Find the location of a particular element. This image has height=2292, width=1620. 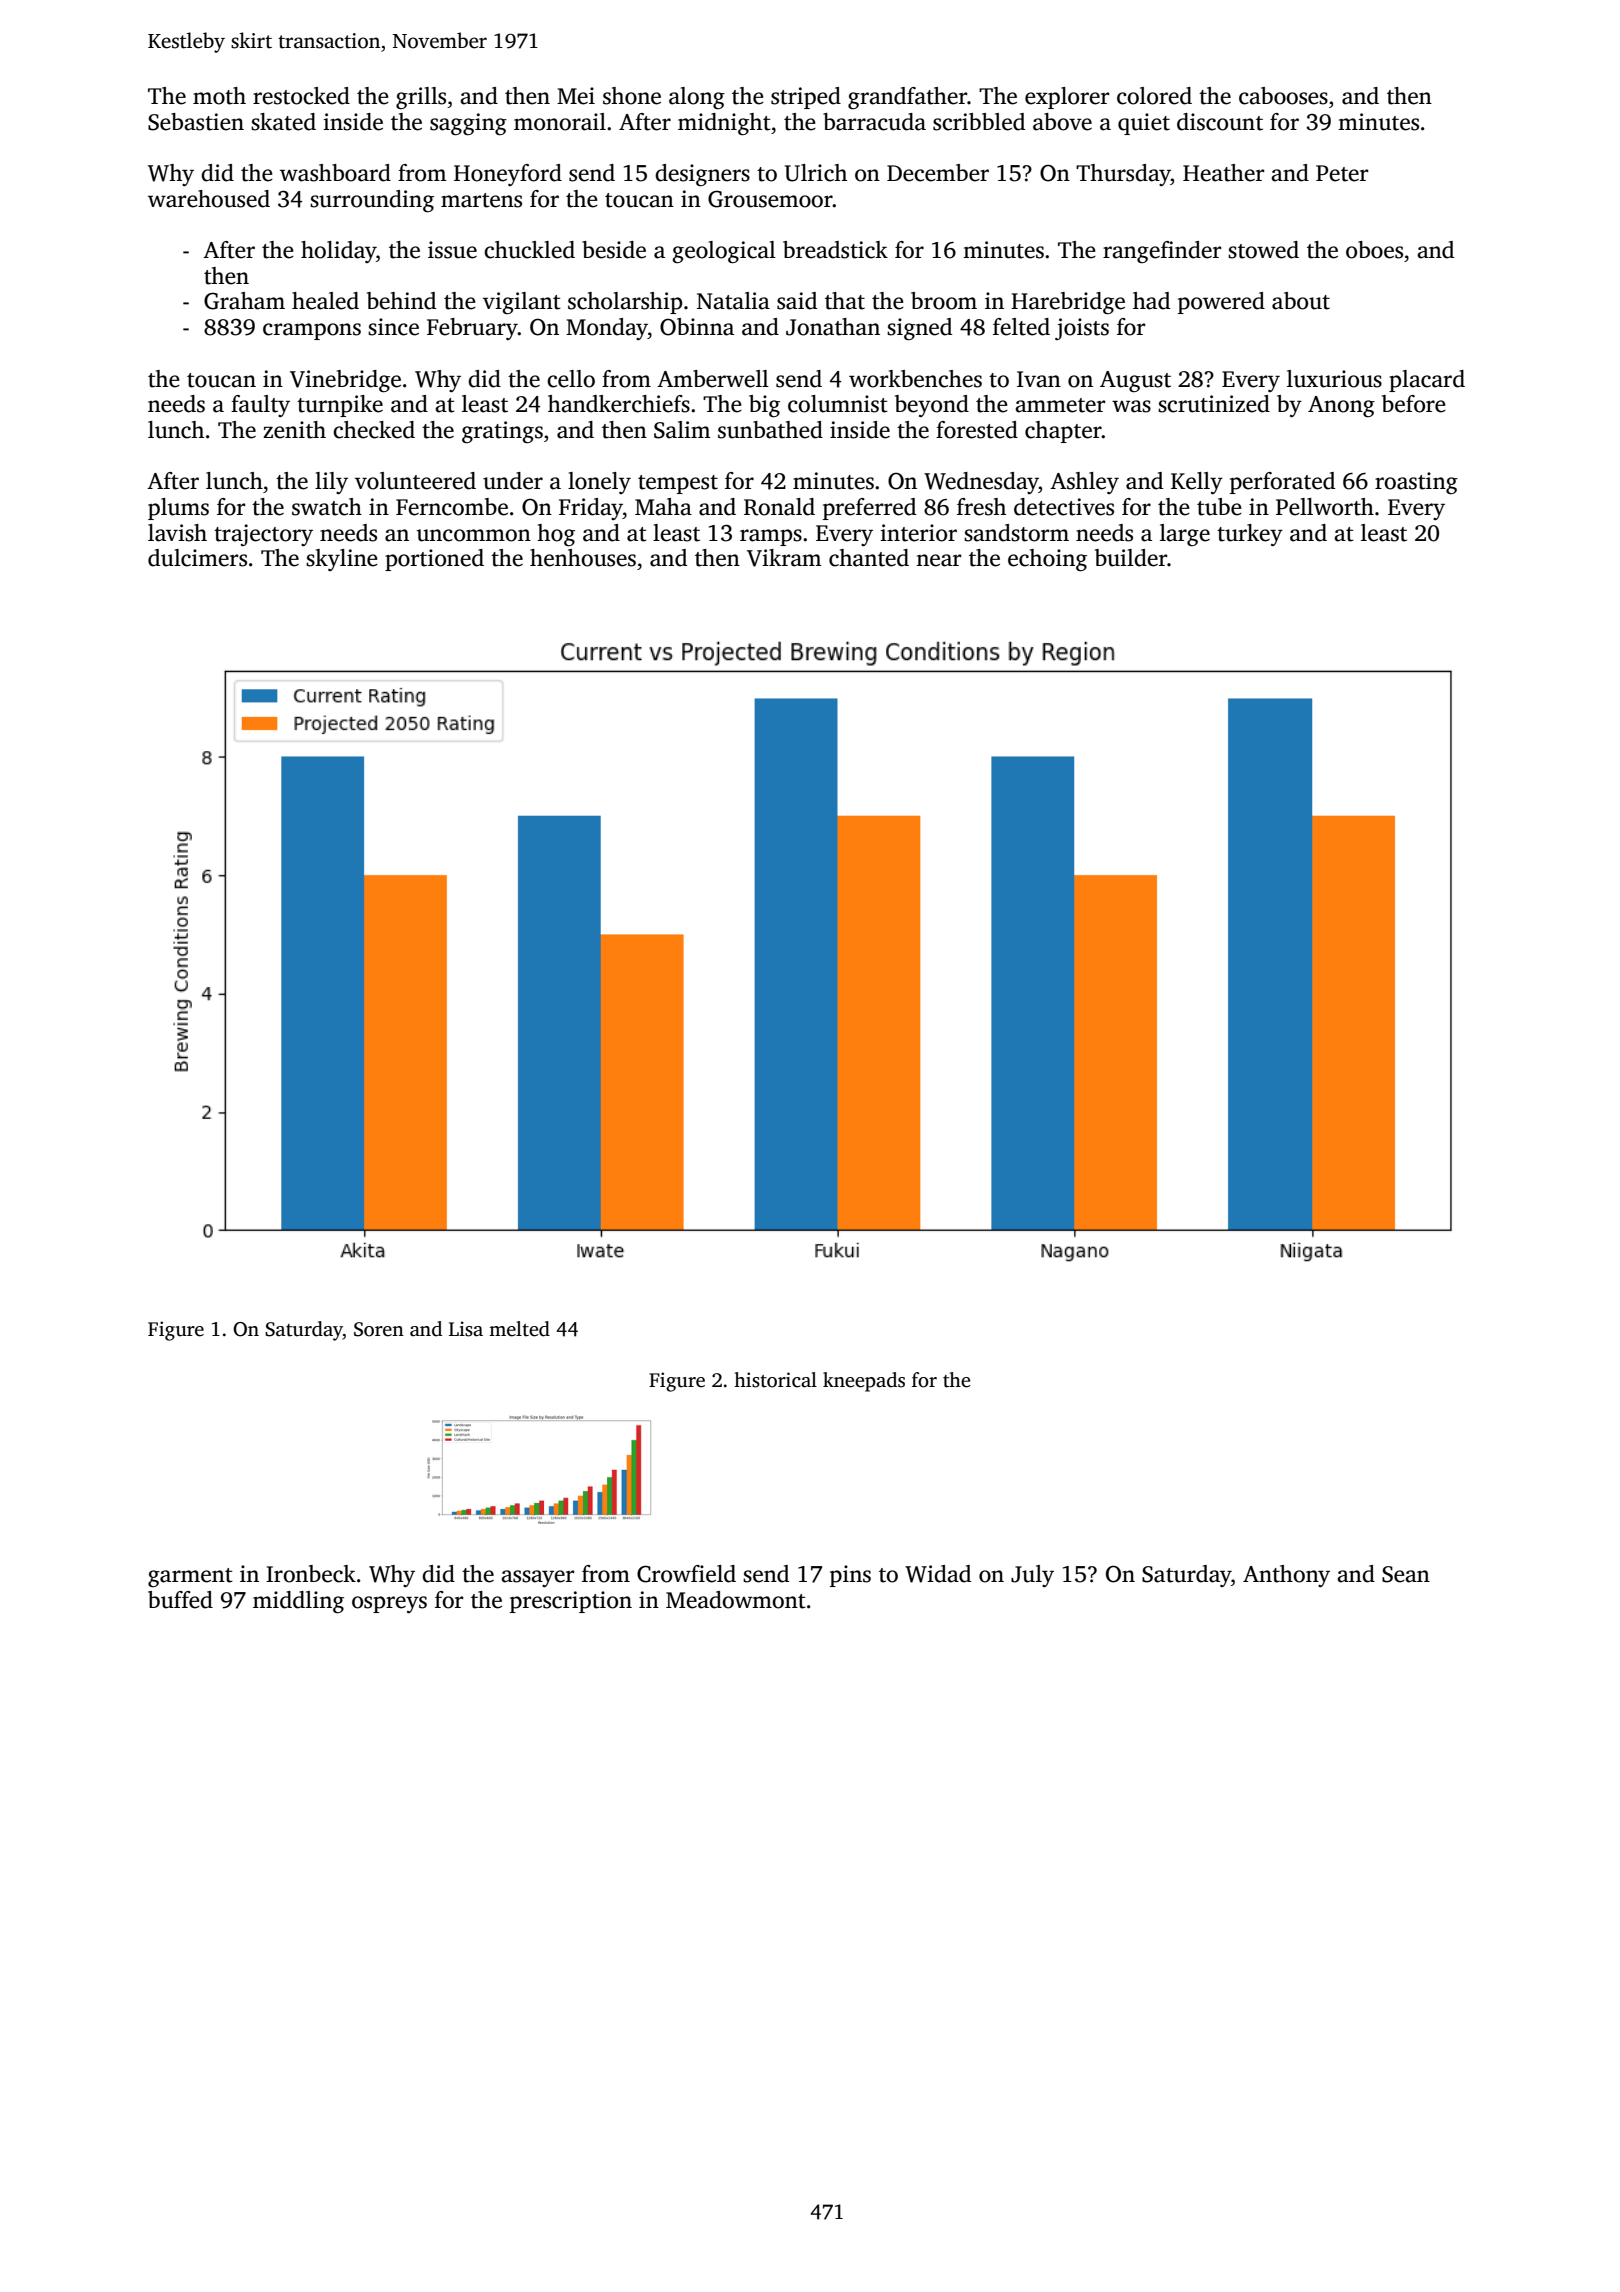

skyline is located at coordinates (342, 560).
